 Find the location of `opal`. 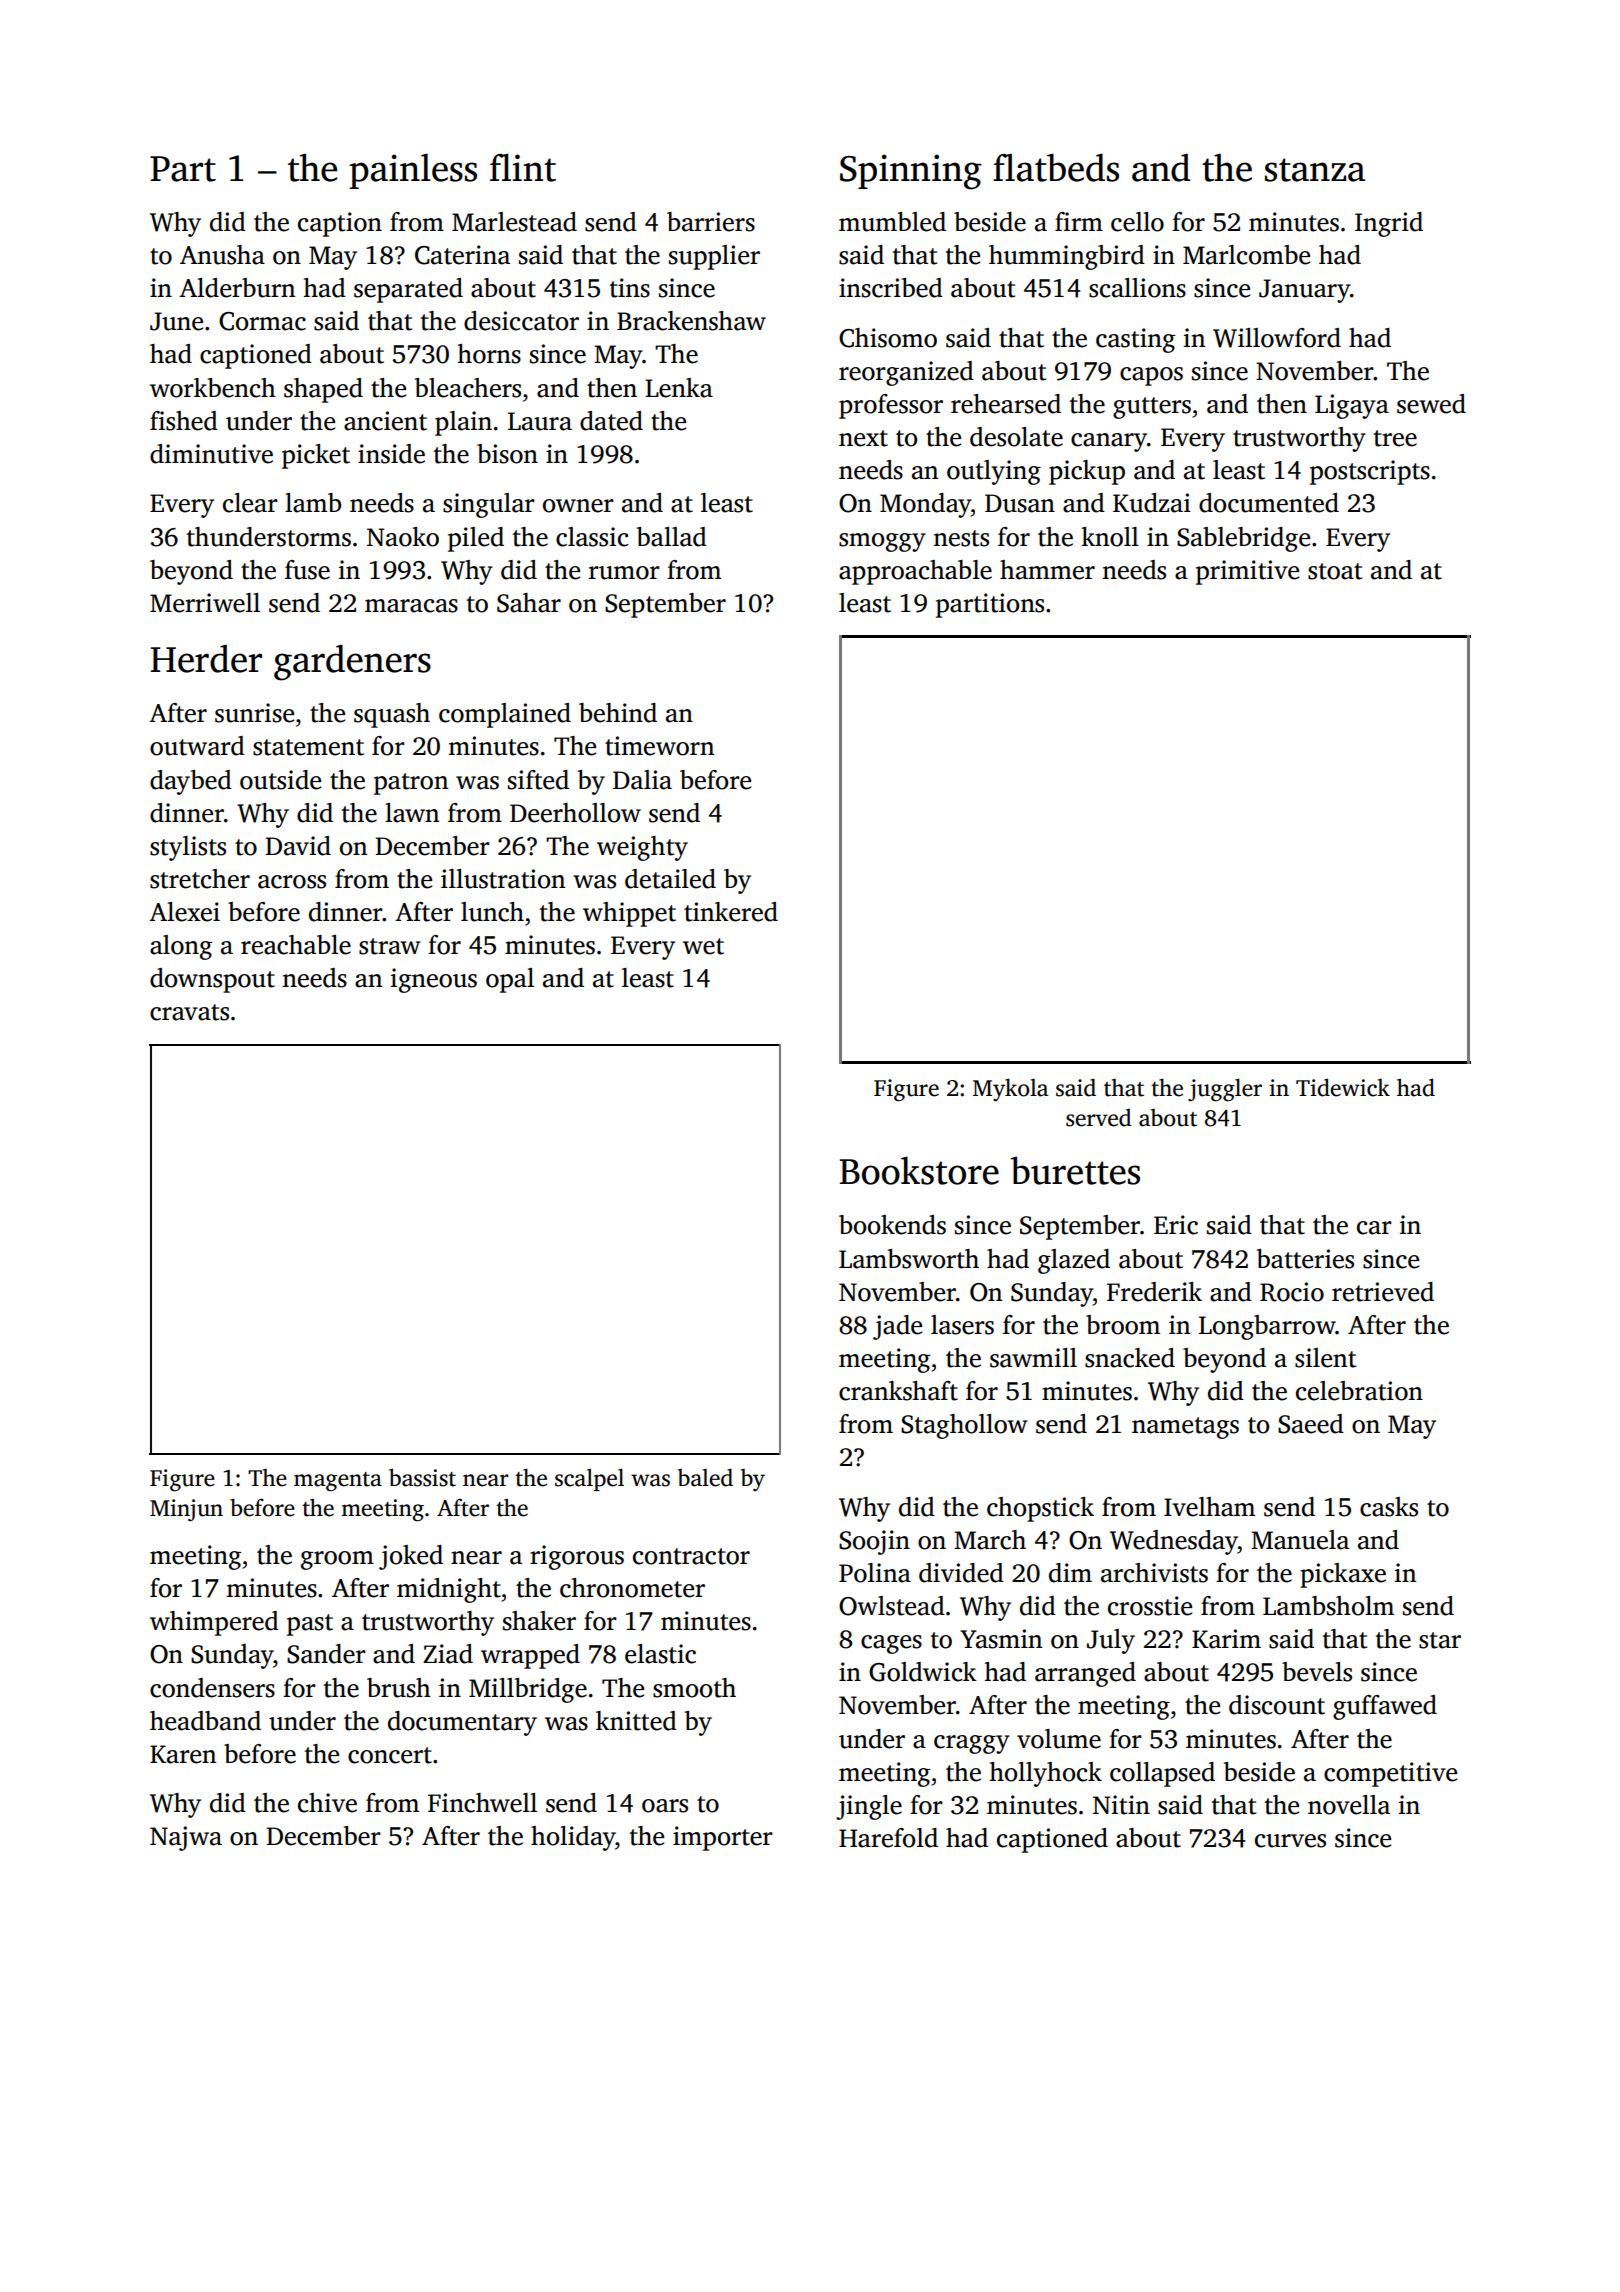

opal is located at coordinates (510, 980).
